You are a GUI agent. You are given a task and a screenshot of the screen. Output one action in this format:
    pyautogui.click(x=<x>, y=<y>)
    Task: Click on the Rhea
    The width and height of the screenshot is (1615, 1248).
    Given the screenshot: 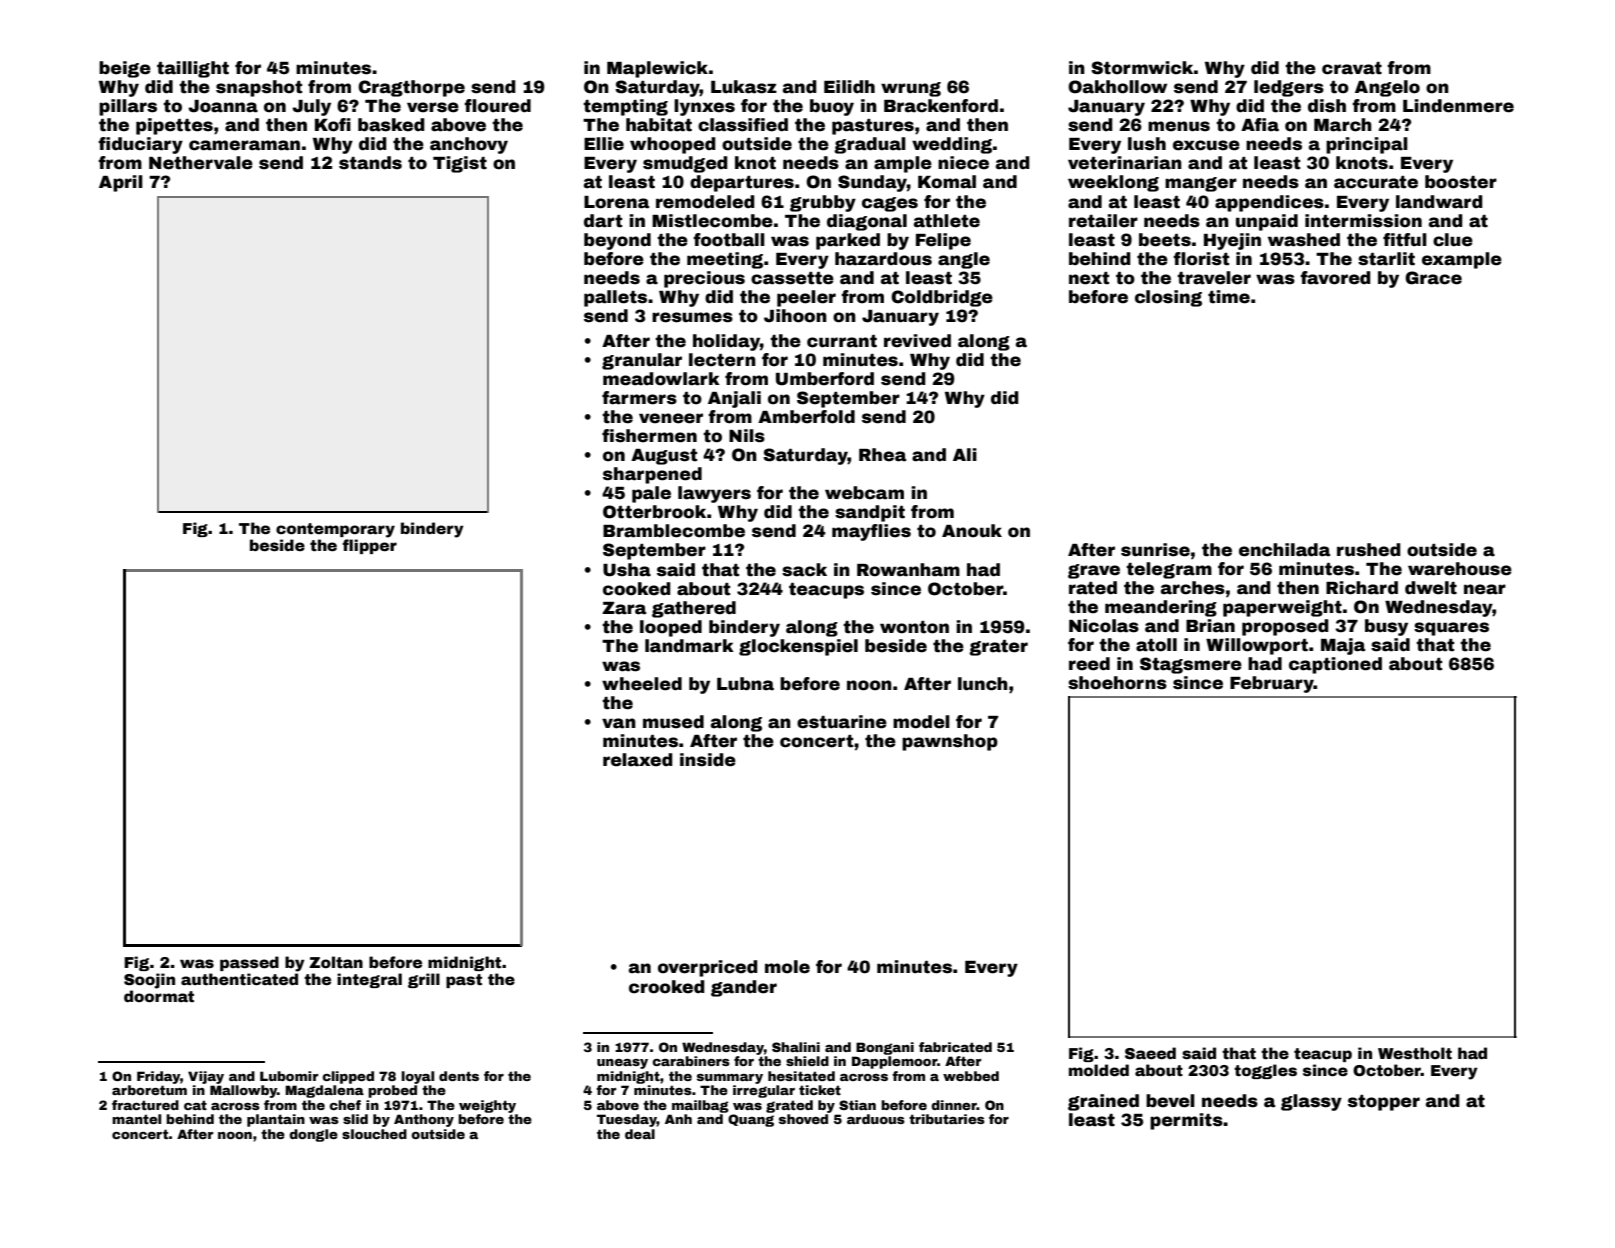 What is the action you would take?
    pyautogui.click(x=882, y=455)
